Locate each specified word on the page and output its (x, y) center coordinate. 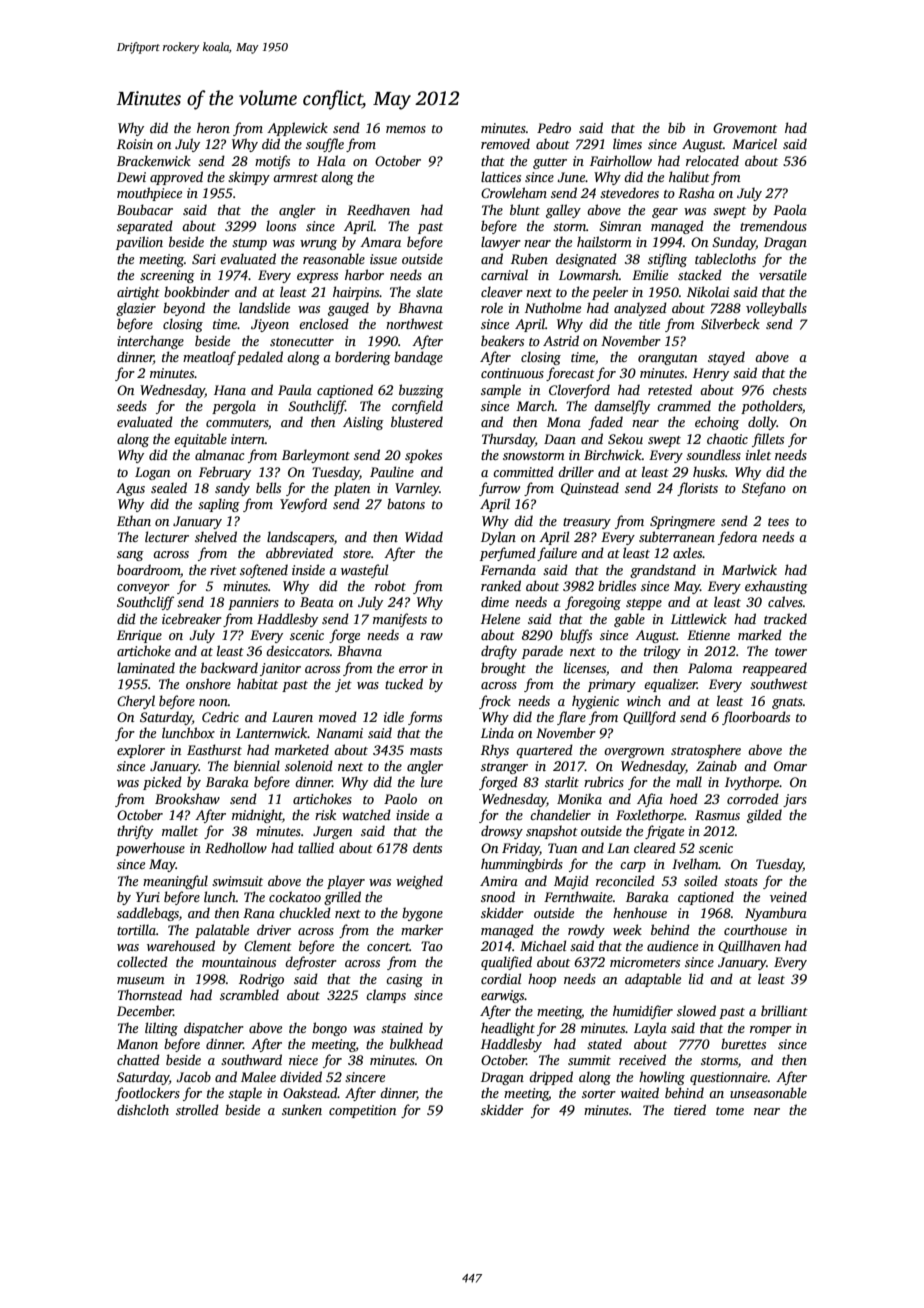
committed (523, 471)
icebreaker (192, 618)
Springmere (682, 522)
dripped (551, 1078)
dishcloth (143, 1109)
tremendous (773, 225)
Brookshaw (187, 798)
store (357, 554)
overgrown (634, 753)
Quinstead (590, 488)
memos (406, 129)
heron (213, 127)
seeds (132, 405)
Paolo (400, 798)
